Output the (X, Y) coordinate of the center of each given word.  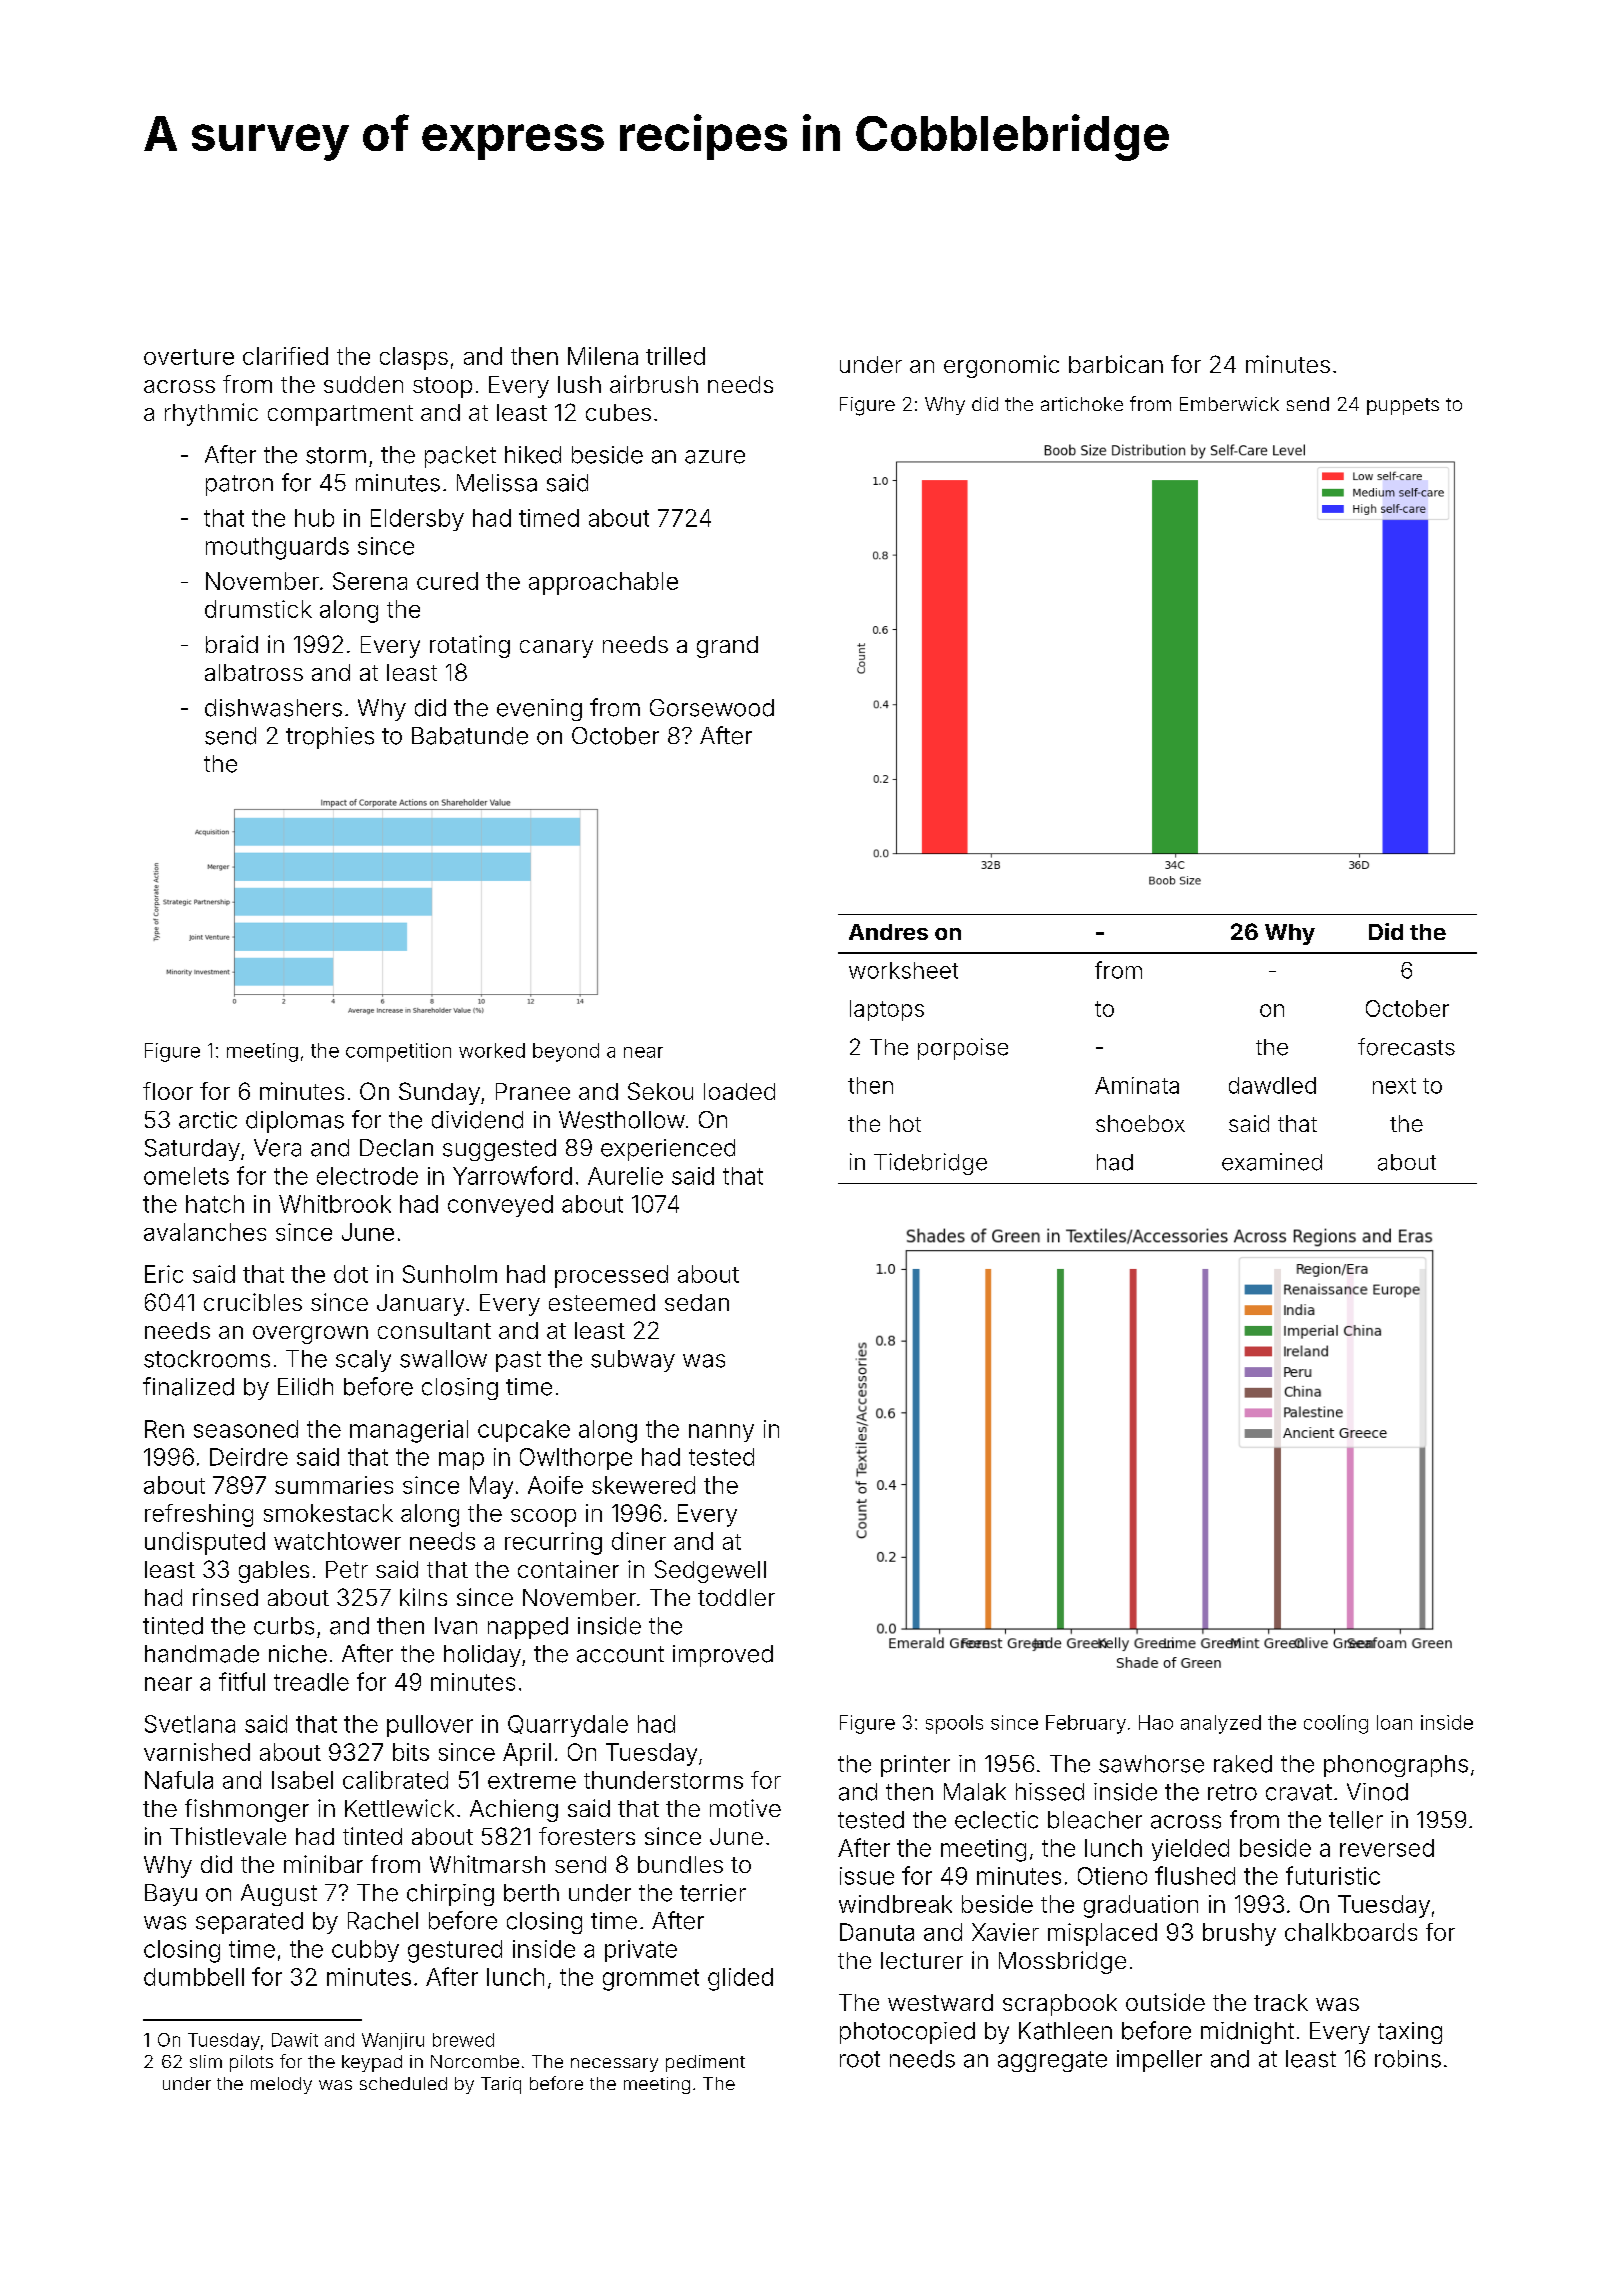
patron (239, 485)
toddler (736, 1597)
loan (1394, 1722)
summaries (334, 1485)
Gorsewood (712, 708)
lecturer (922, 1960)
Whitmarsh (487, 1864)
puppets (1403, 406)
